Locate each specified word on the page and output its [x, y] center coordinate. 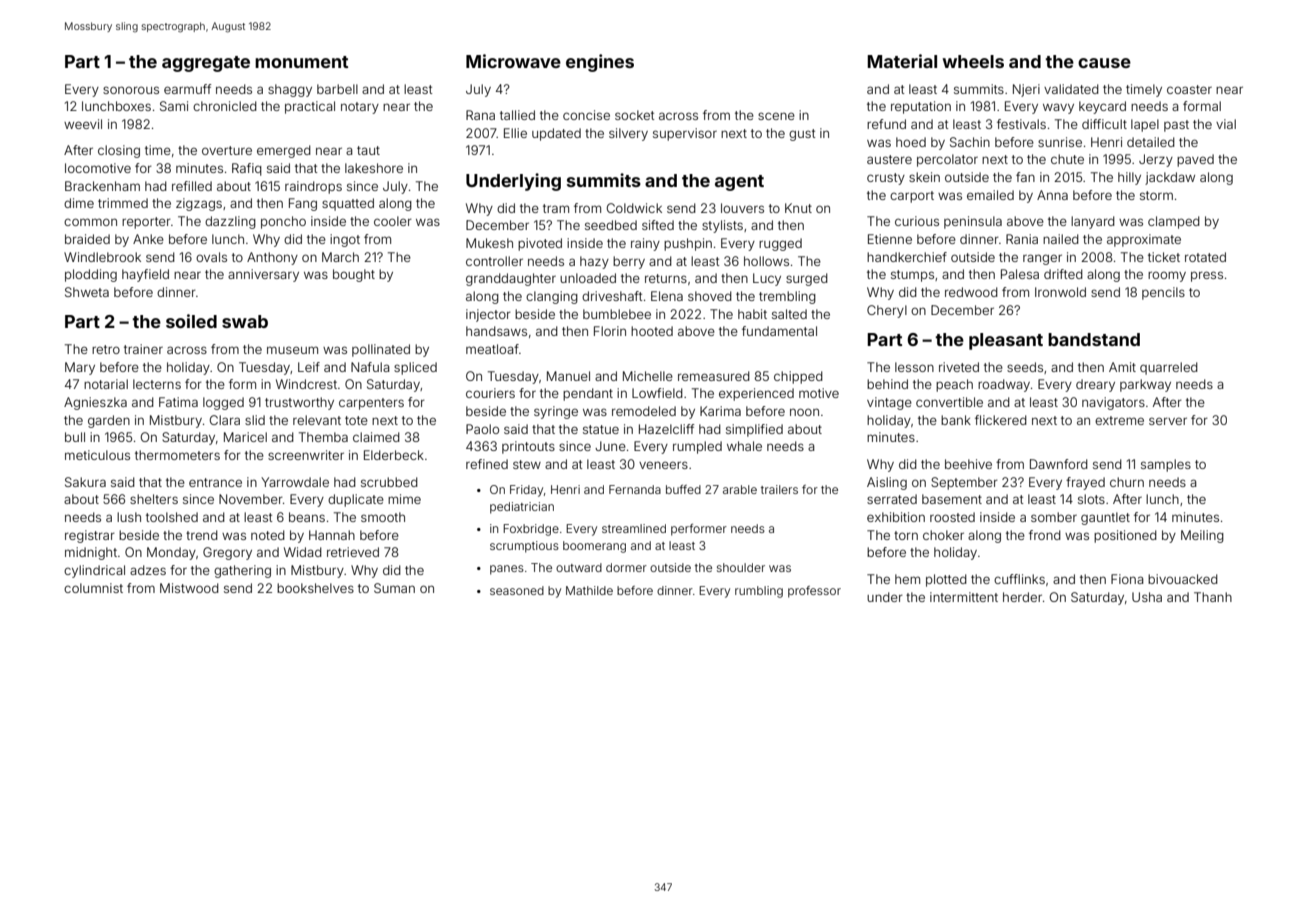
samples [1166, 465]
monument [301, 62]
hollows [766, 261]
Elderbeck [394, 455]
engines [600, 63]
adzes [148, 570]
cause [1104, 63]
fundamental [779, 331]
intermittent [964, 597]
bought [354, 275]
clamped [1174, 222]
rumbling [759, 592]
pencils [1163, 293]
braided [87, 239]
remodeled [644, 411]
